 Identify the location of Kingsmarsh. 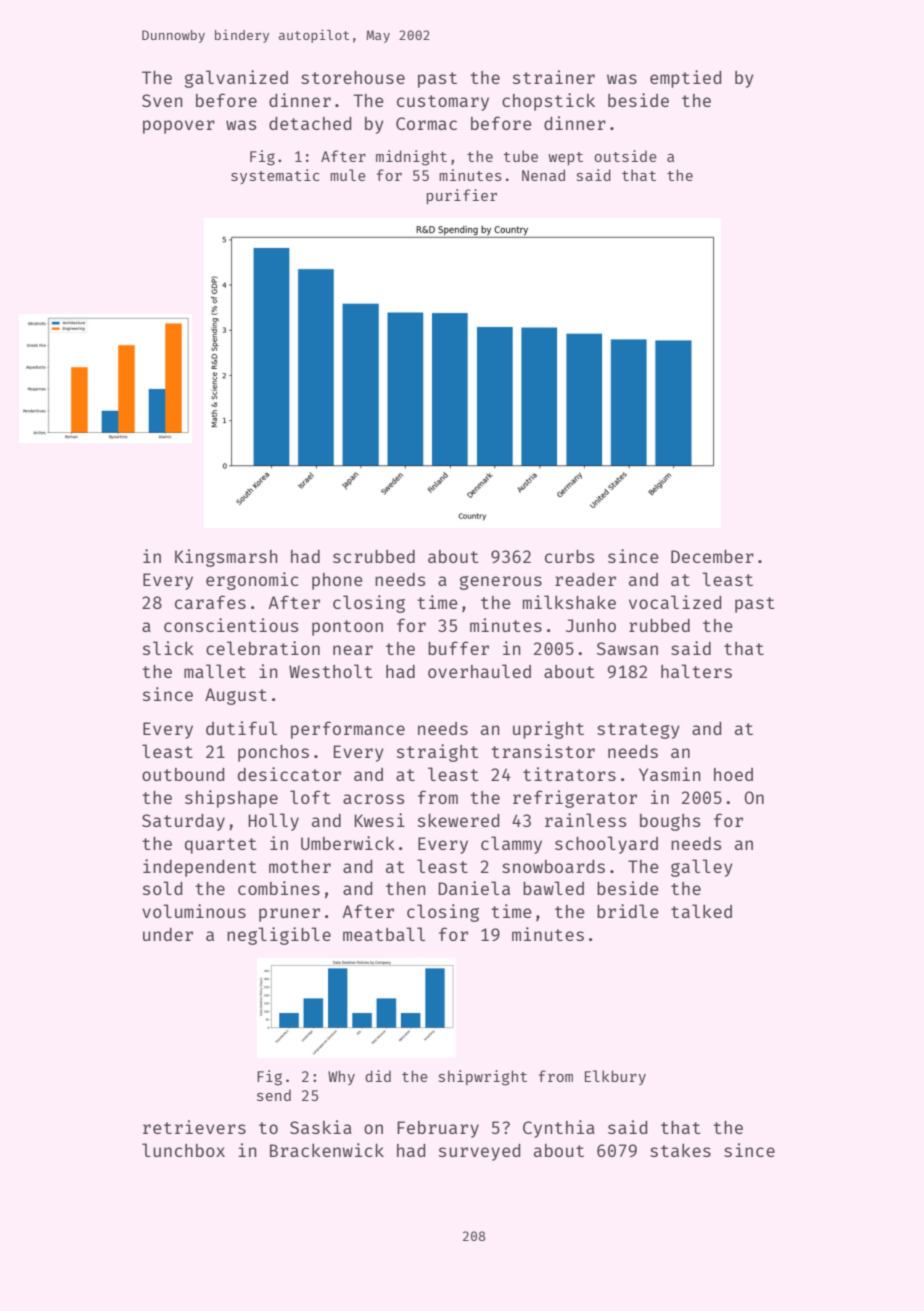
(226, 558).
